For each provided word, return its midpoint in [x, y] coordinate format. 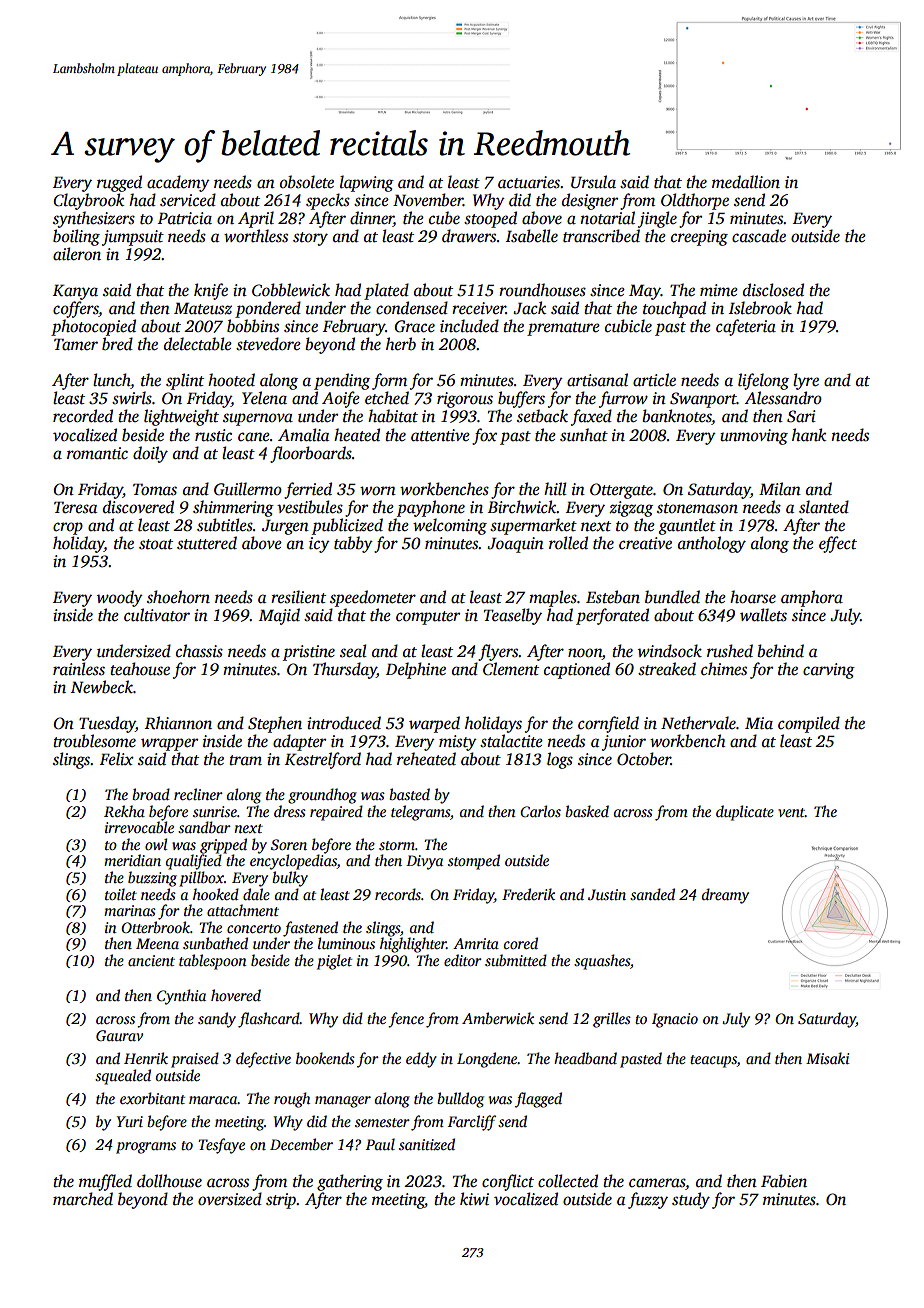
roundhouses [542, 290]
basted [409, 794]
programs [146, 1148]
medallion [746, 182]
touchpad [674, 309]
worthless [256, 236]
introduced [344, 723]
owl [156, 844]
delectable [198, 344]
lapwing [367, 183]
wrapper [169, 744]
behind [780, 651]
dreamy [725, 896]
